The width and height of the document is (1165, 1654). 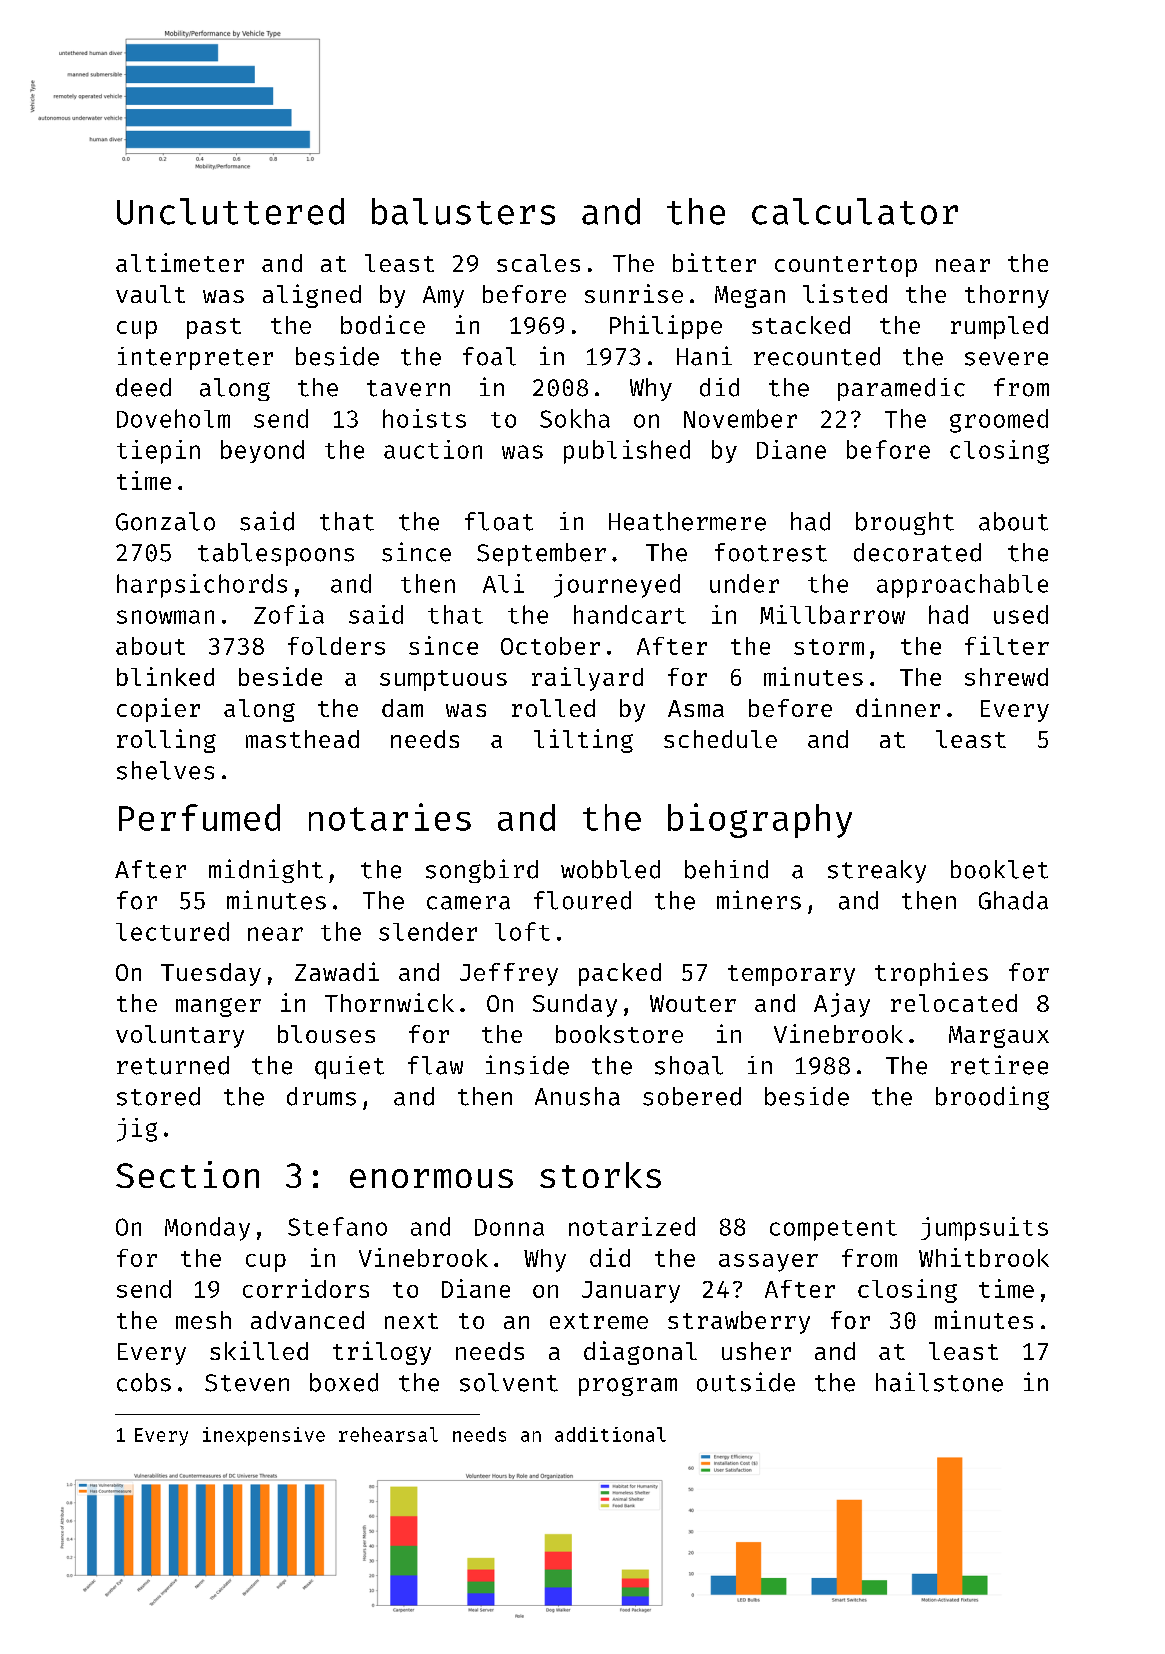 What do you see at coordinates (203, 1320) in the document?
I see `mesh` at bounding box center [203, 1320].
